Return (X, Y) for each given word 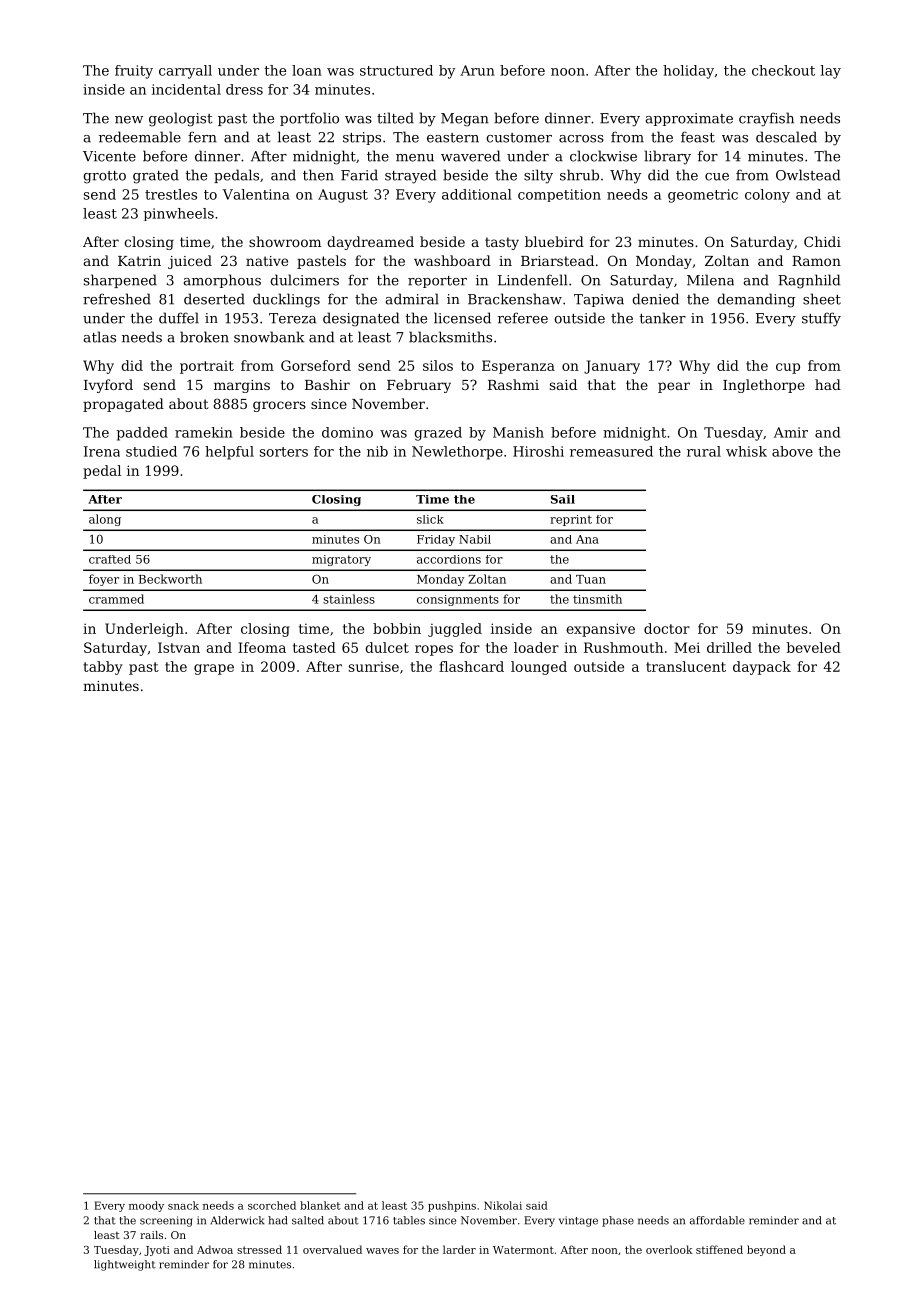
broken (204, 337)
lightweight (125, 1265)
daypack (762, 668)
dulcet (387, 647)
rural (704, 451)
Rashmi (513, 384)
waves (382, 1251)
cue (717, 177)
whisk (746, 451)
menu (415, 158)
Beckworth (170, 579)
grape (214, 669)
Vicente (109, 156)
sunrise (374, 666)
